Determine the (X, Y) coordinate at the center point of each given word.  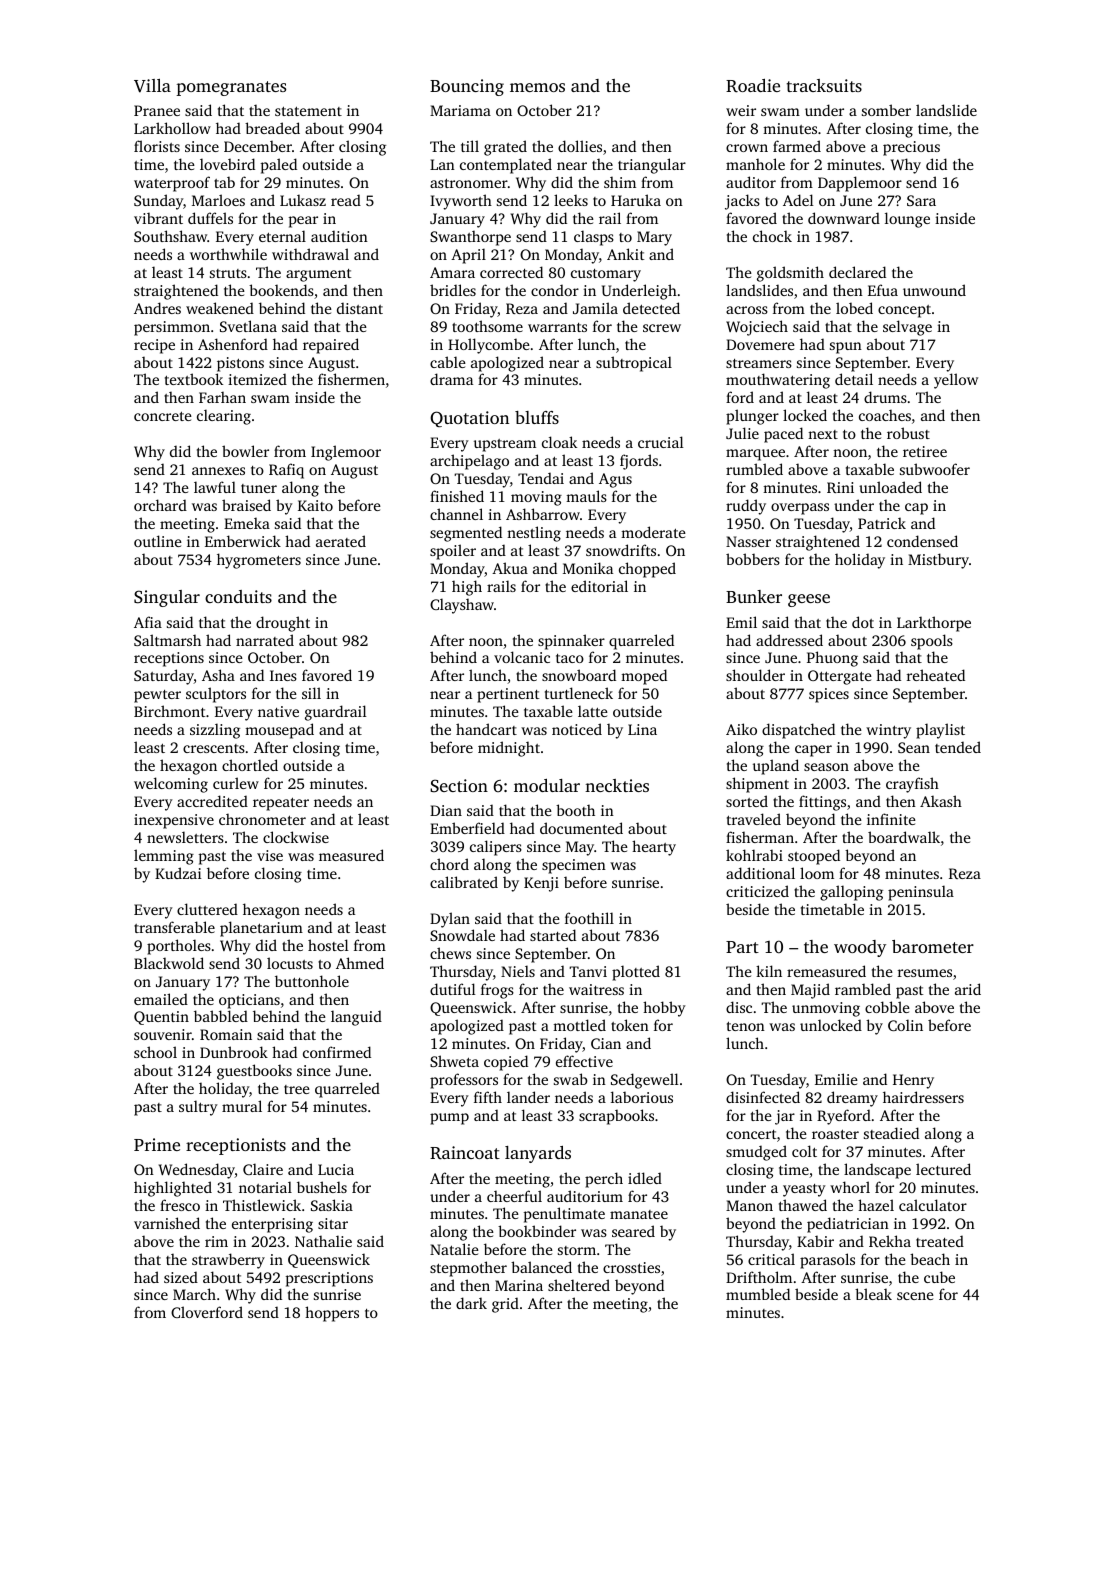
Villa (152, 86)
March (194, 1294)
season (826, 767)
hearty (654, 848)
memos (537, 87)
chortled (250, 765)
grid (505, 1305)
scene (915, 1296)
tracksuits (824, 85)
